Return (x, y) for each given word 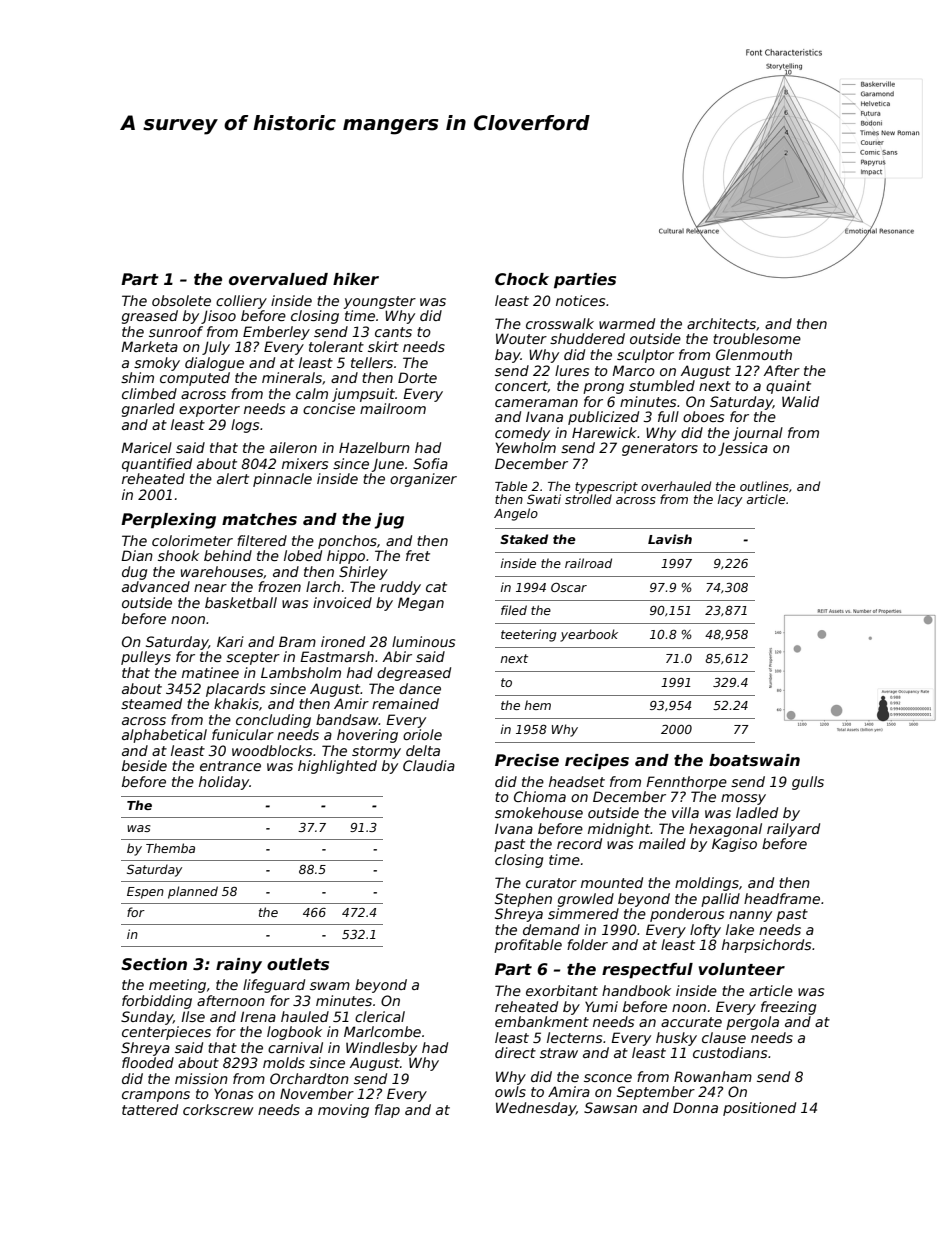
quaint (788, 387)
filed (514, 610)
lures (572, 370)
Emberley (276, 333)
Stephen (523, 900)
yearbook (589, 635)
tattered (150, 1109)
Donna (695, 1107)
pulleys (146, 658)
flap (387, 1111)
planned (193, 892)
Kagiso (734, 845)
